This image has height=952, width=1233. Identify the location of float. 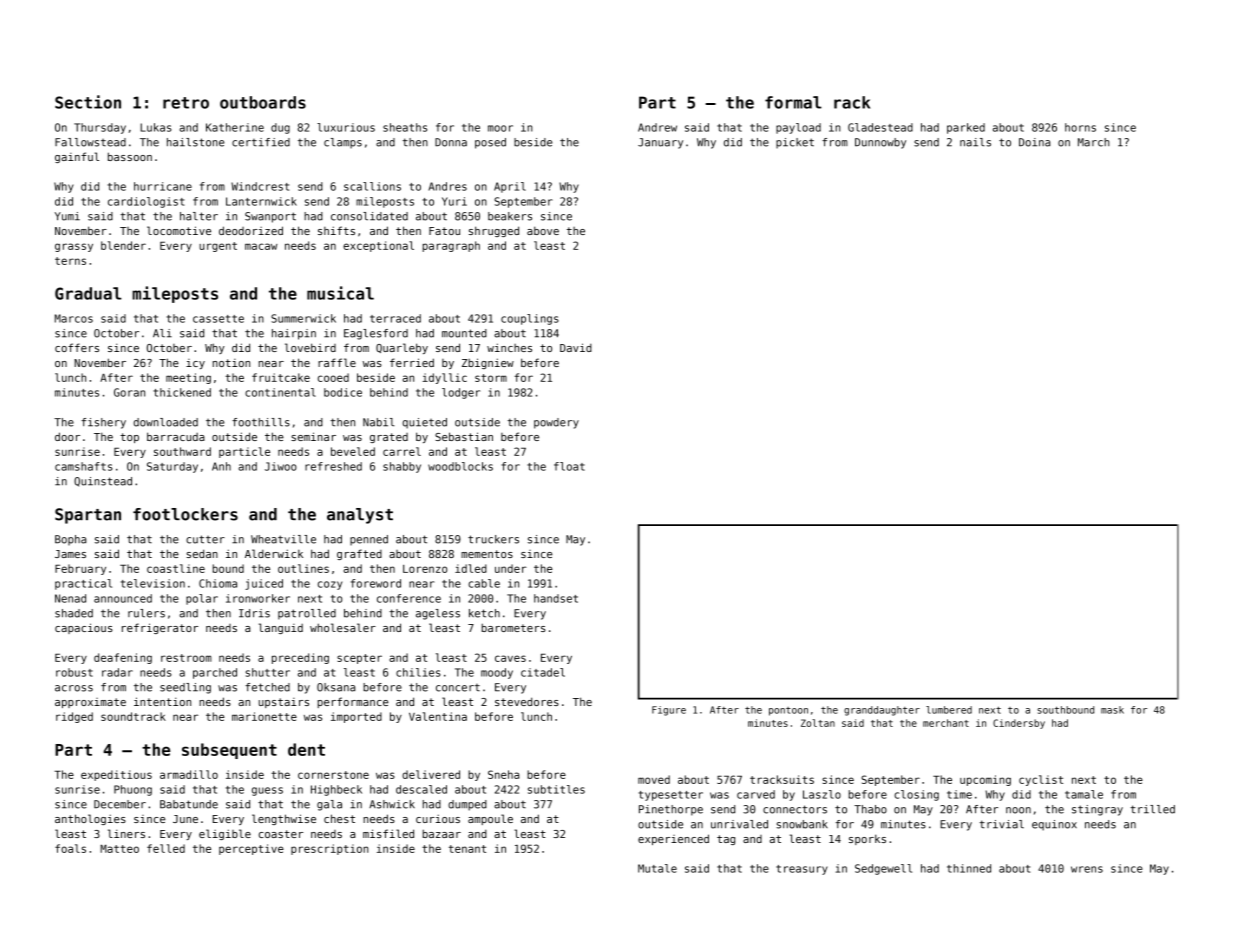
(569, 466).
